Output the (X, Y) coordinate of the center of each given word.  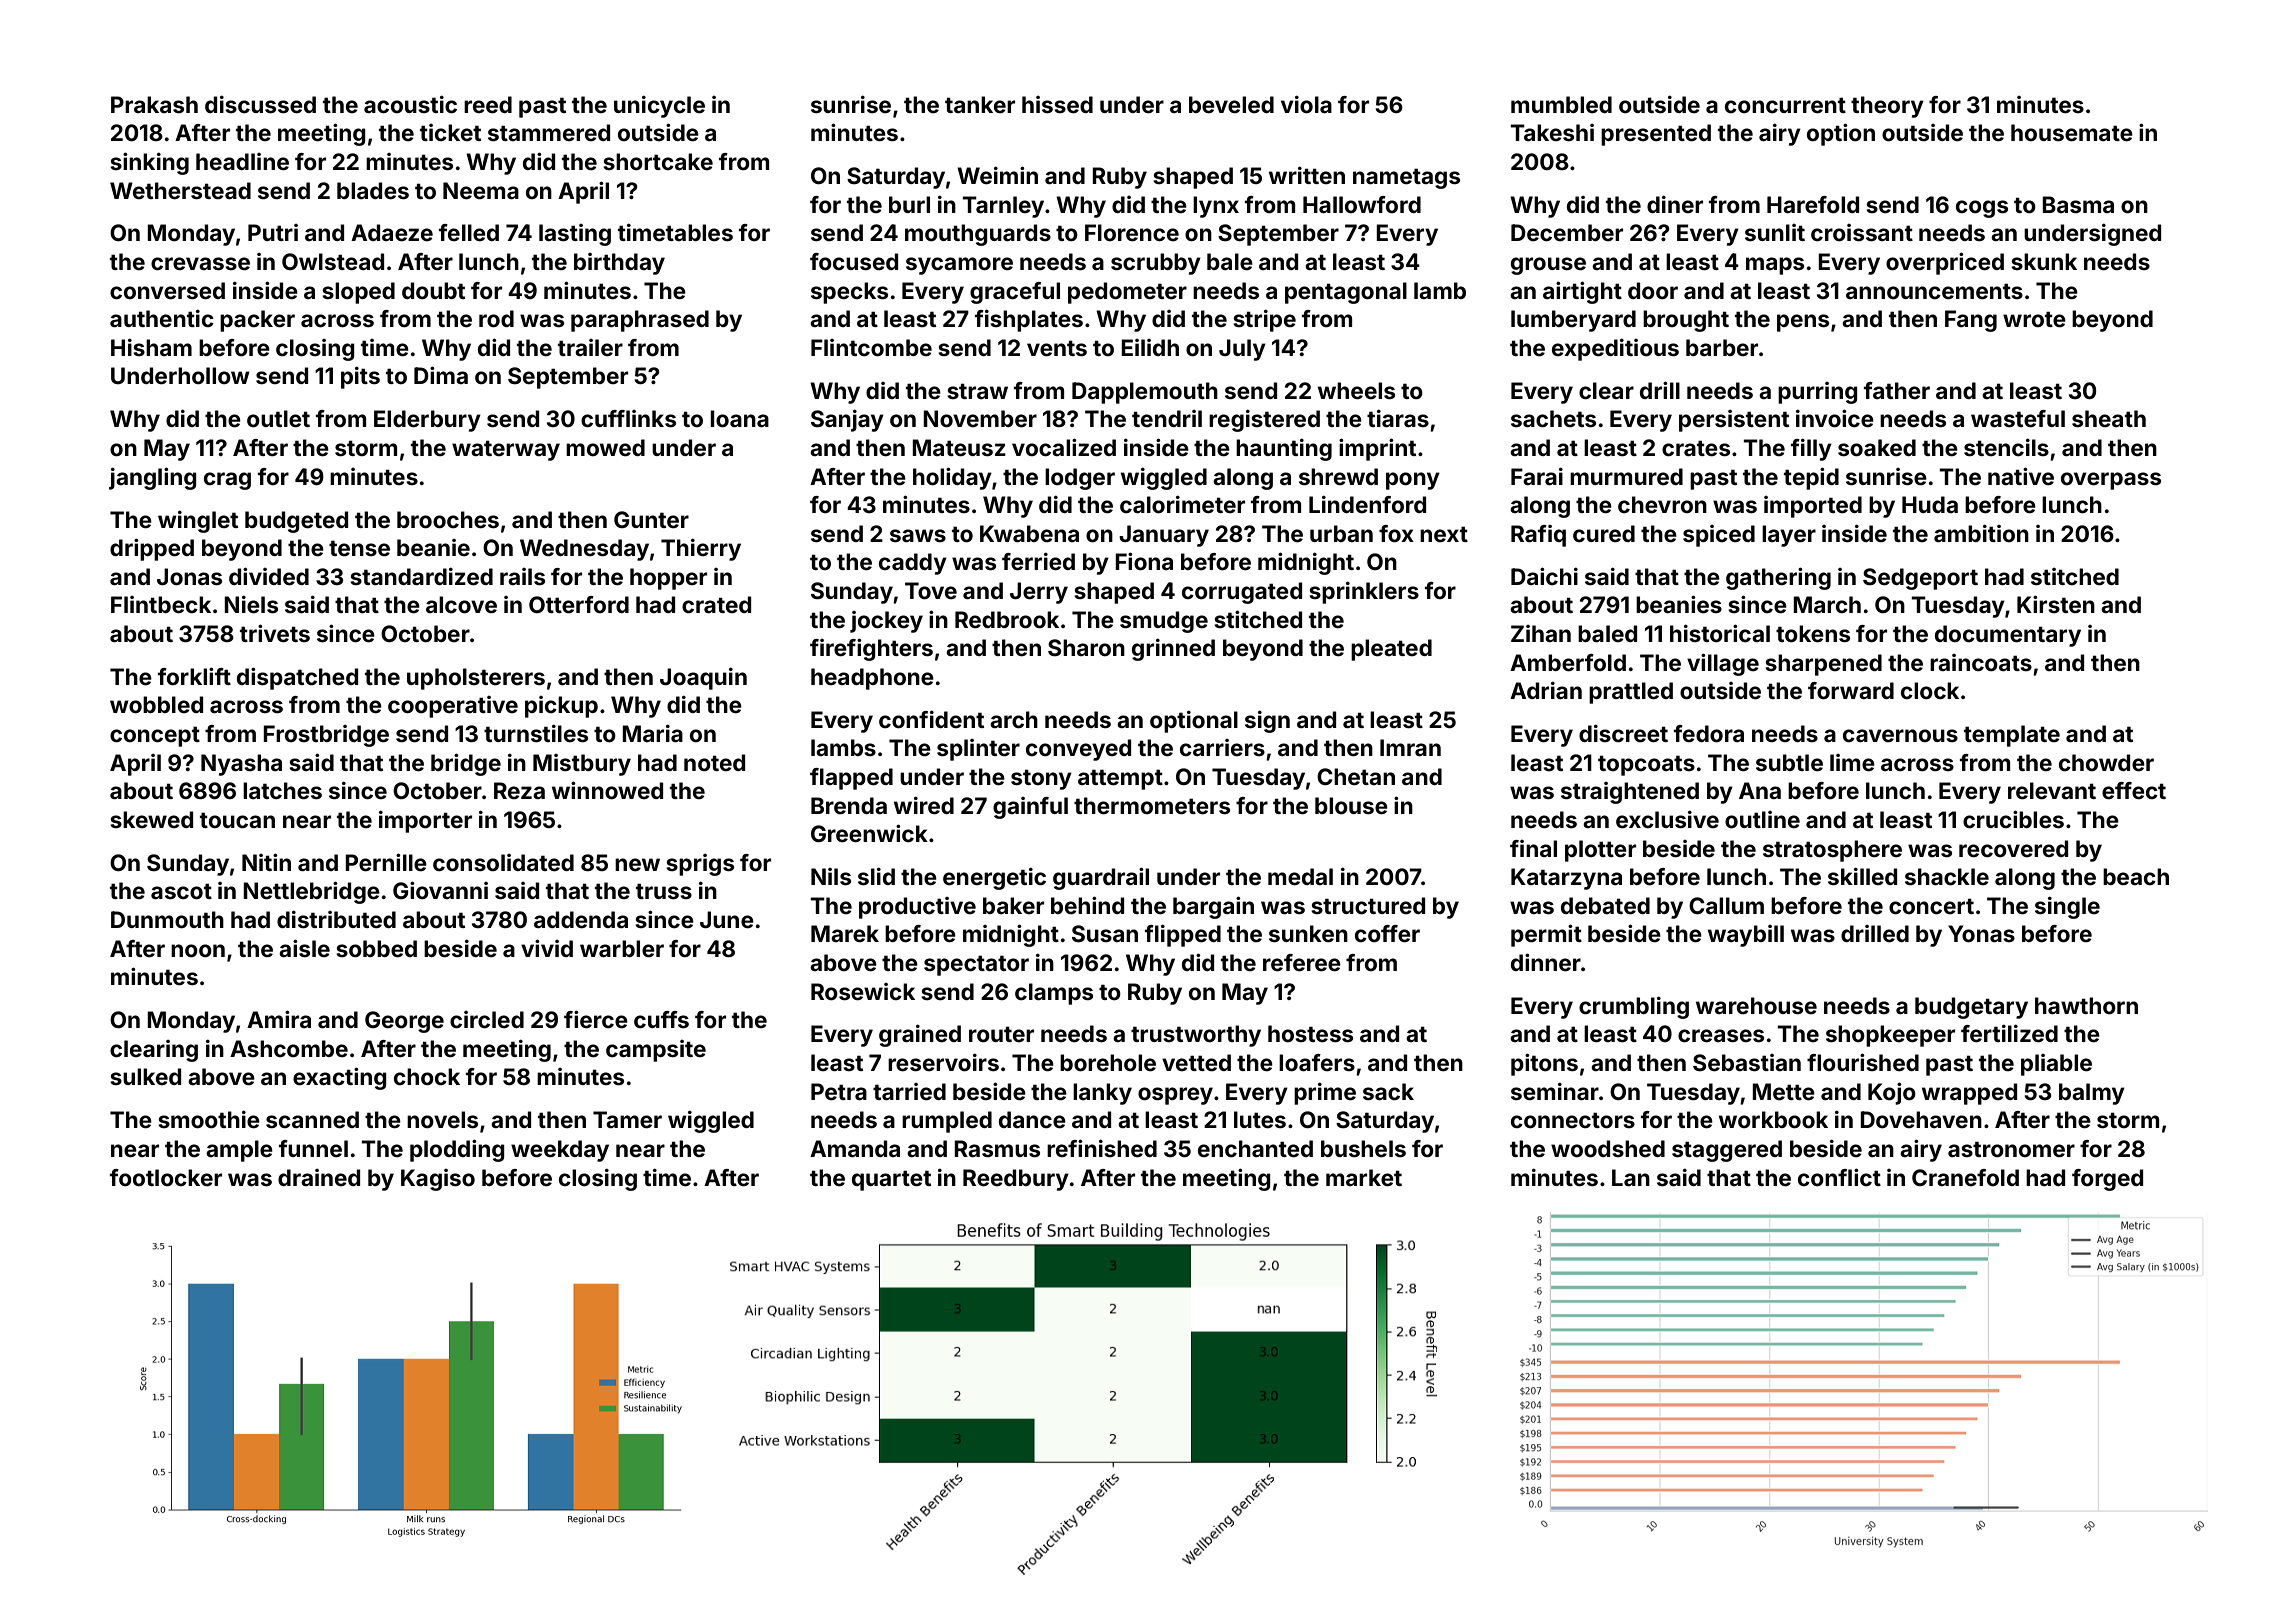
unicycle (659, 107)
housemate (2072, 132)
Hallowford (1362, 204)
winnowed (607, 790)
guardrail (1101, 878)
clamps (1054, 994)
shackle (1947, 876)
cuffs (661, 1019)
